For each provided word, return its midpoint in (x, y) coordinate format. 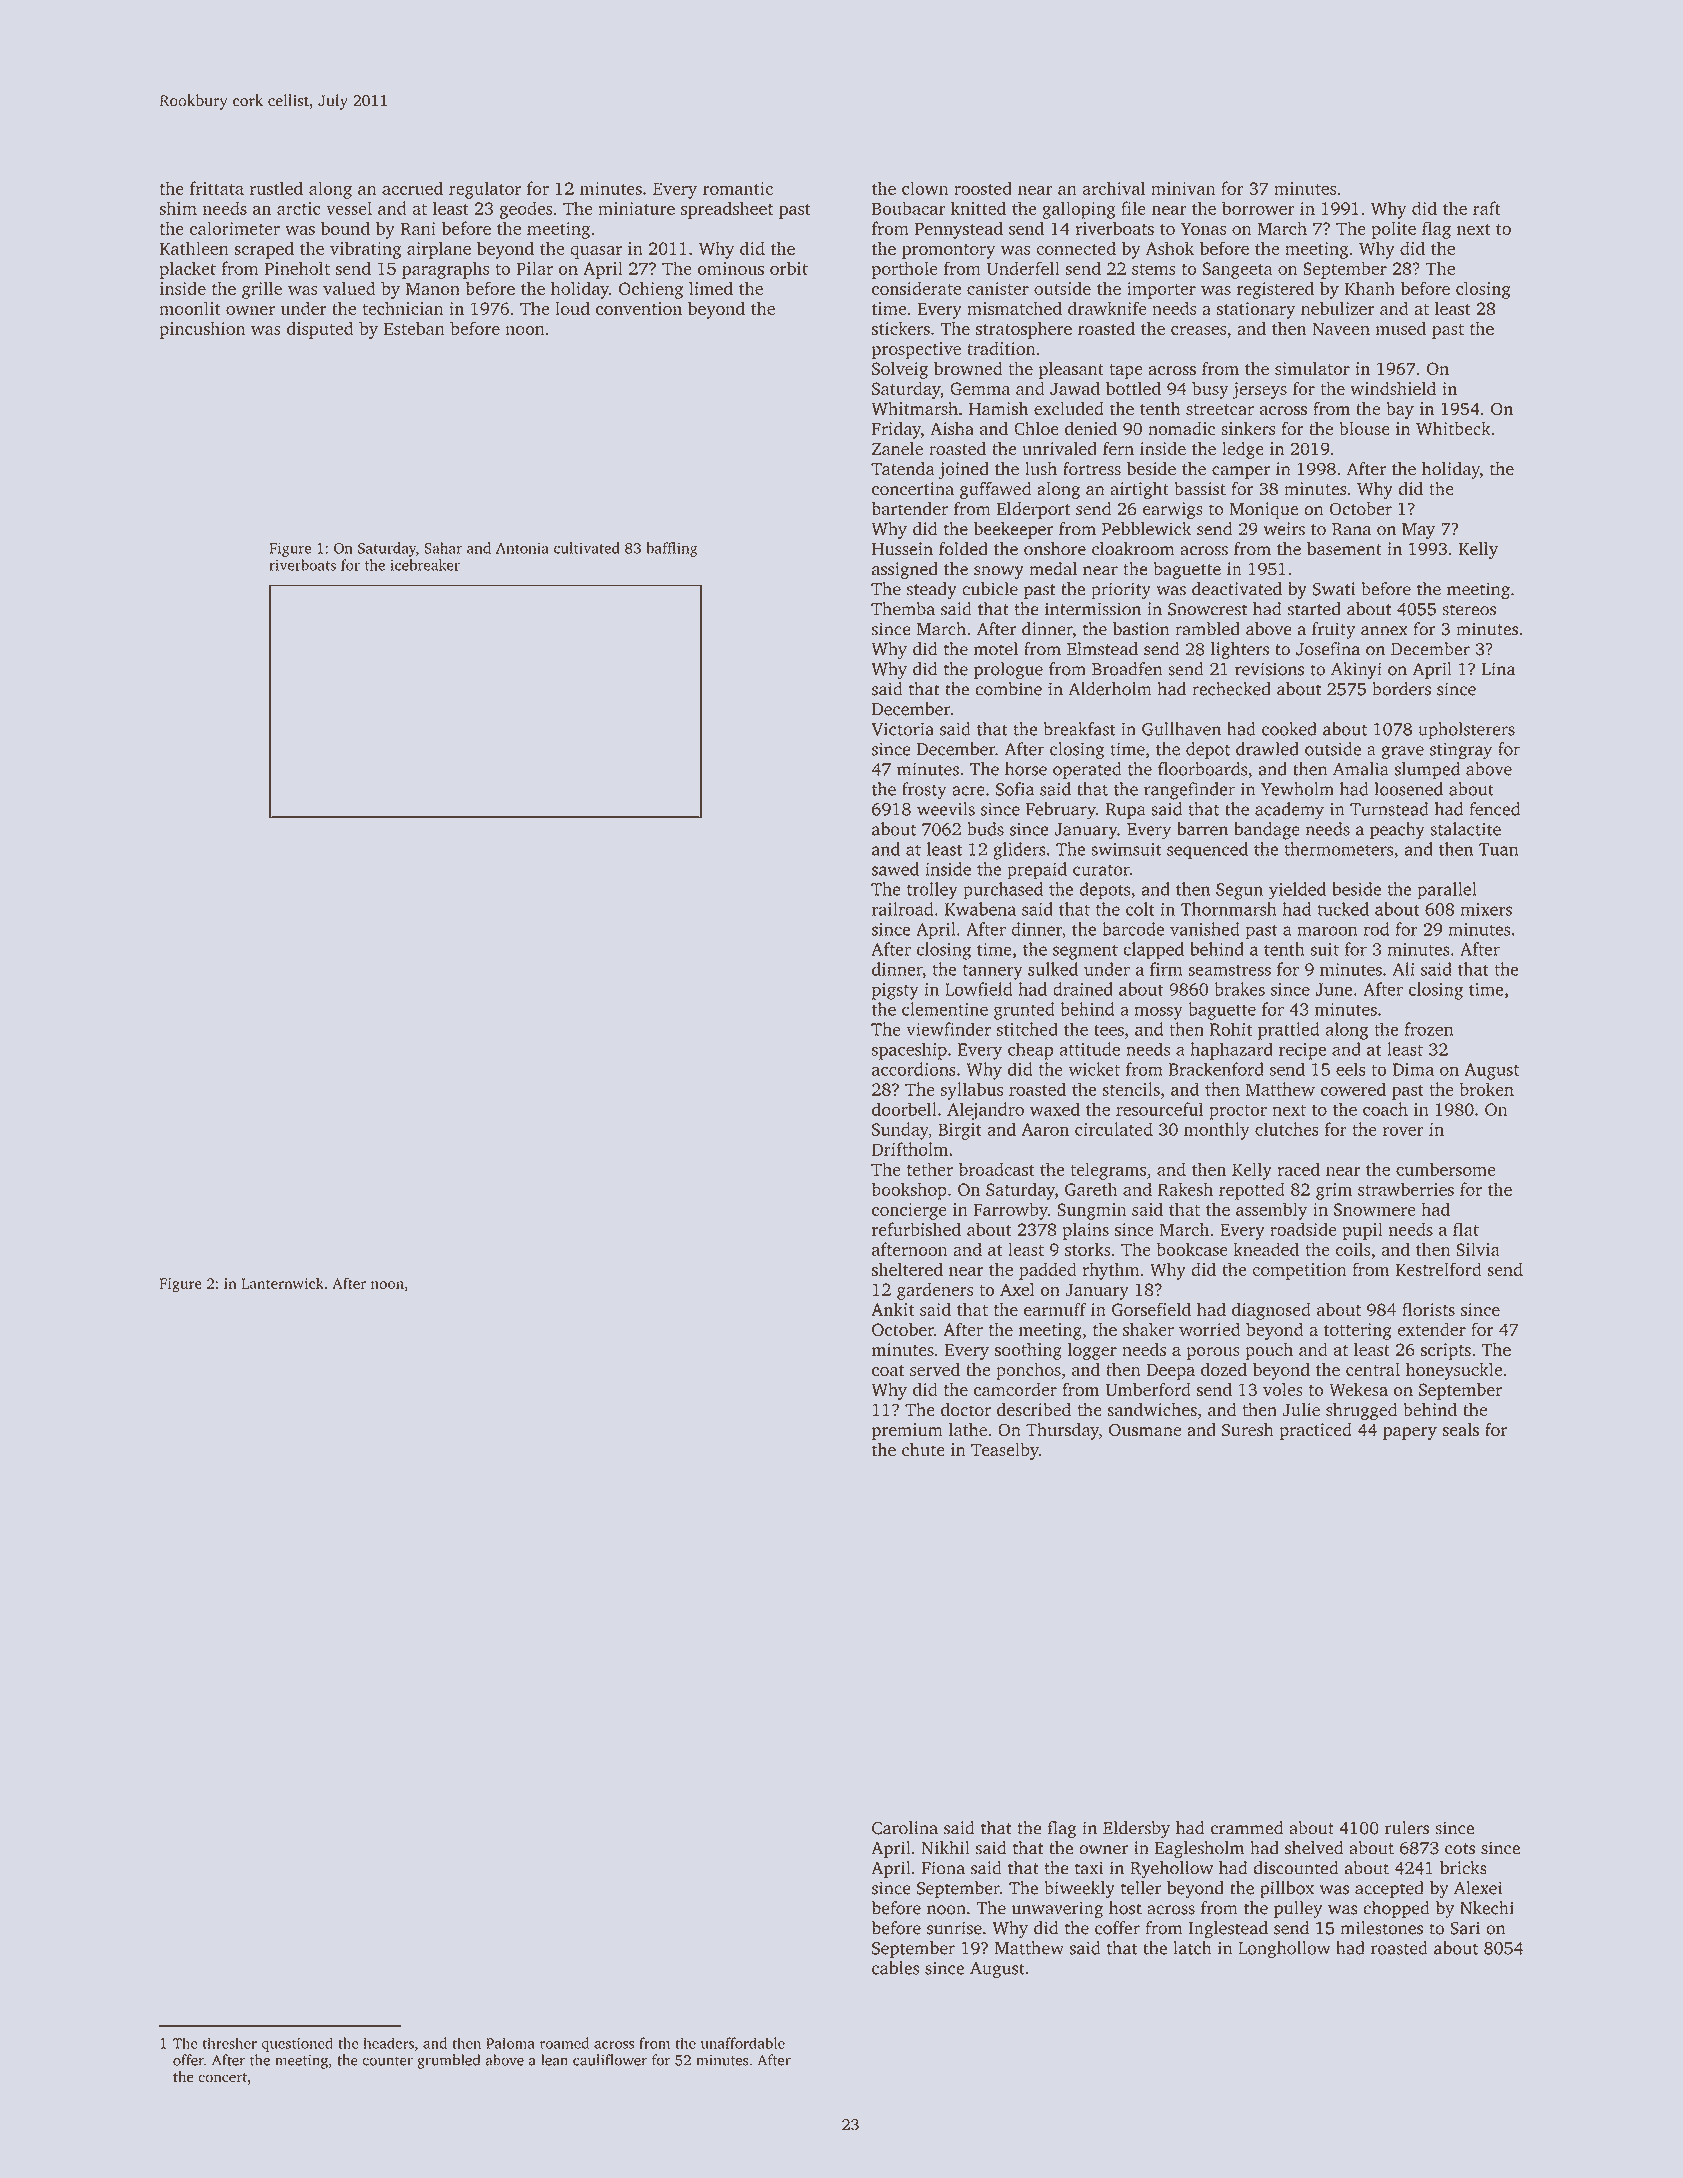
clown (925, 188)
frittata (217, 188)
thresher (230, 2043)
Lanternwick (282, 1283)
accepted (1389, 1889)
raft (1487, 208)
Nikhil (945, 1848)
